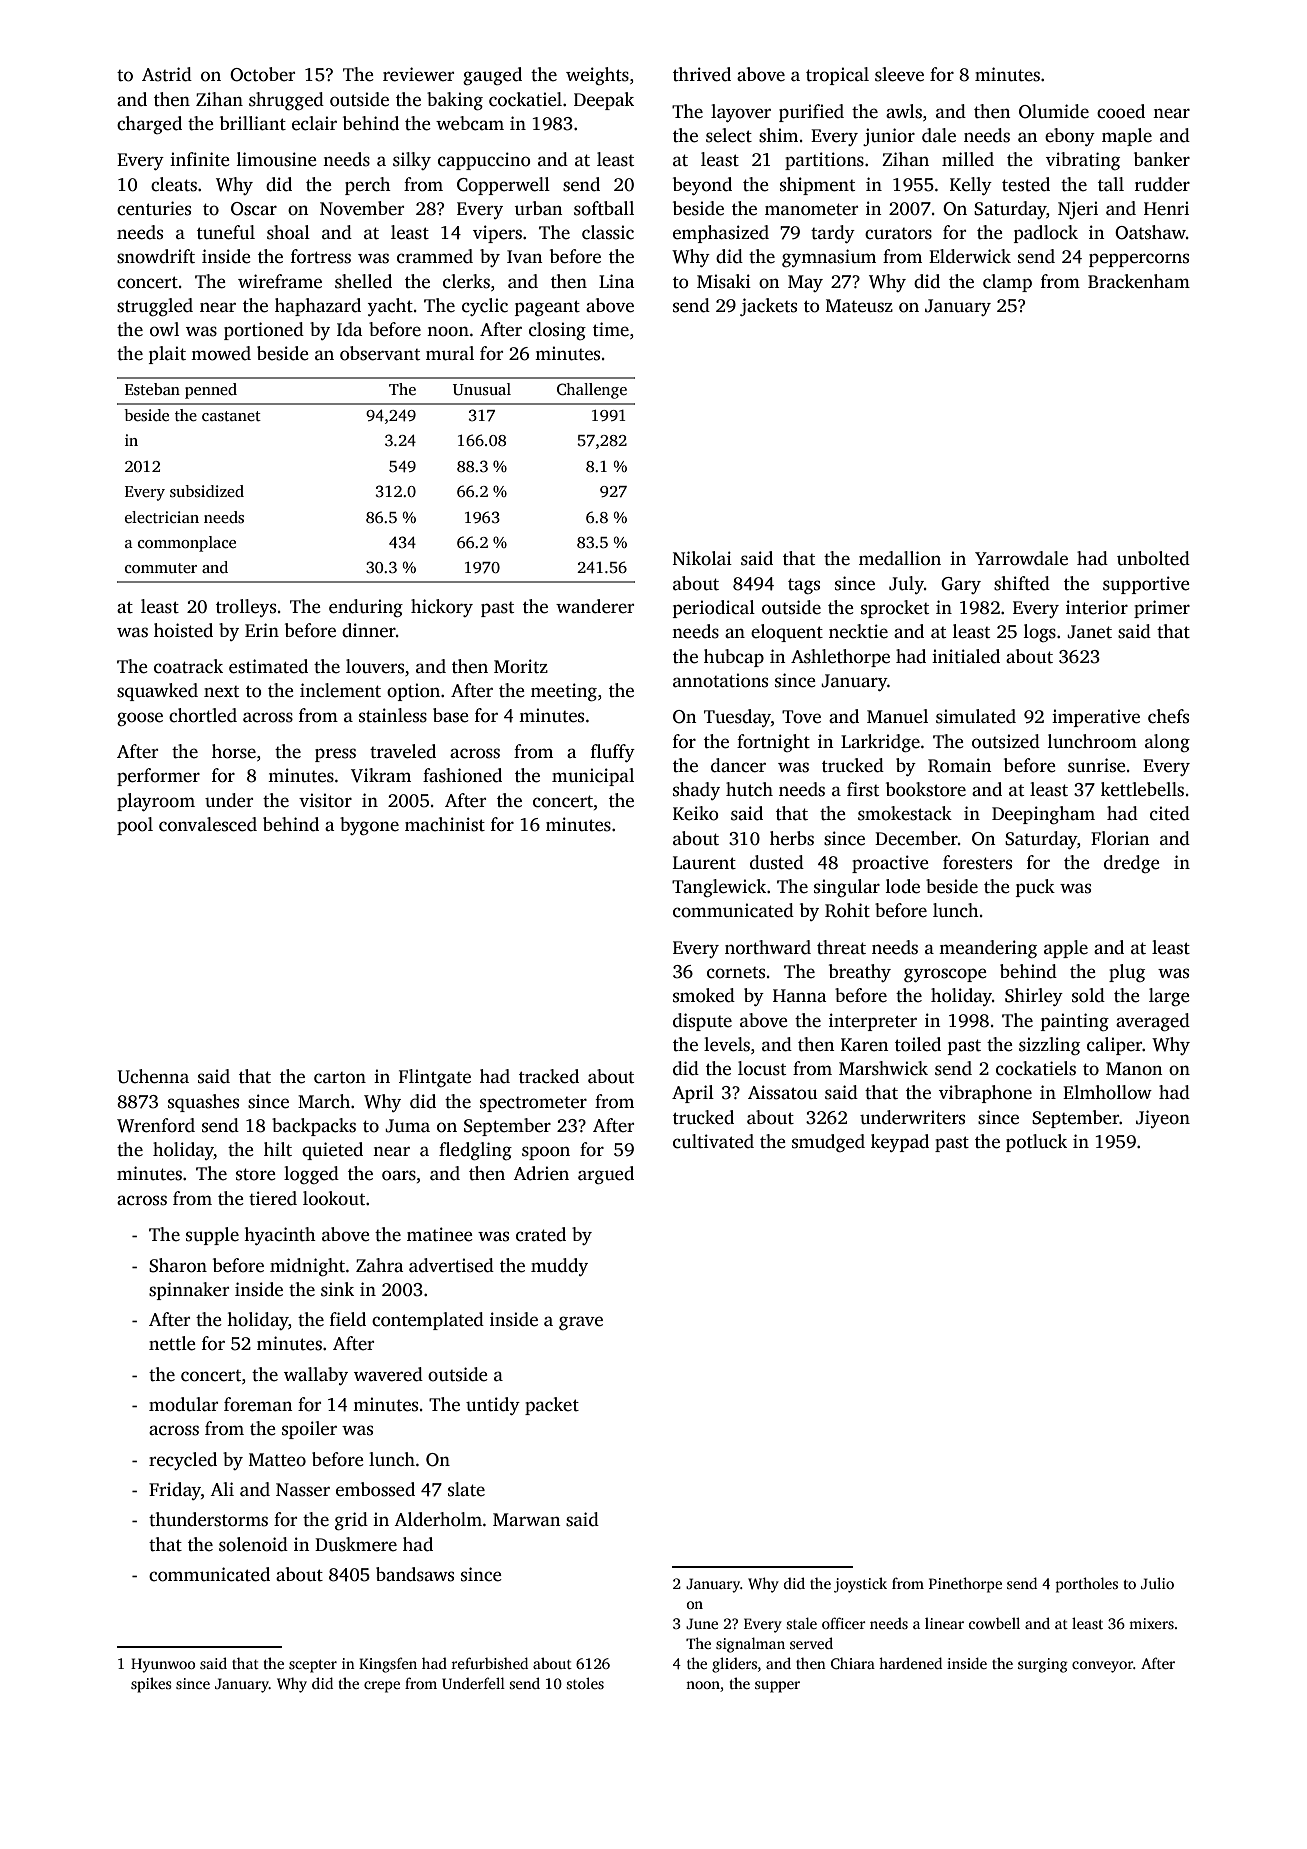 The width and height of the document is (1307, 1849). What do you see at coordinates (549, 1076) in the document?
I see `tracked` at bounding box center [549, 1076].
